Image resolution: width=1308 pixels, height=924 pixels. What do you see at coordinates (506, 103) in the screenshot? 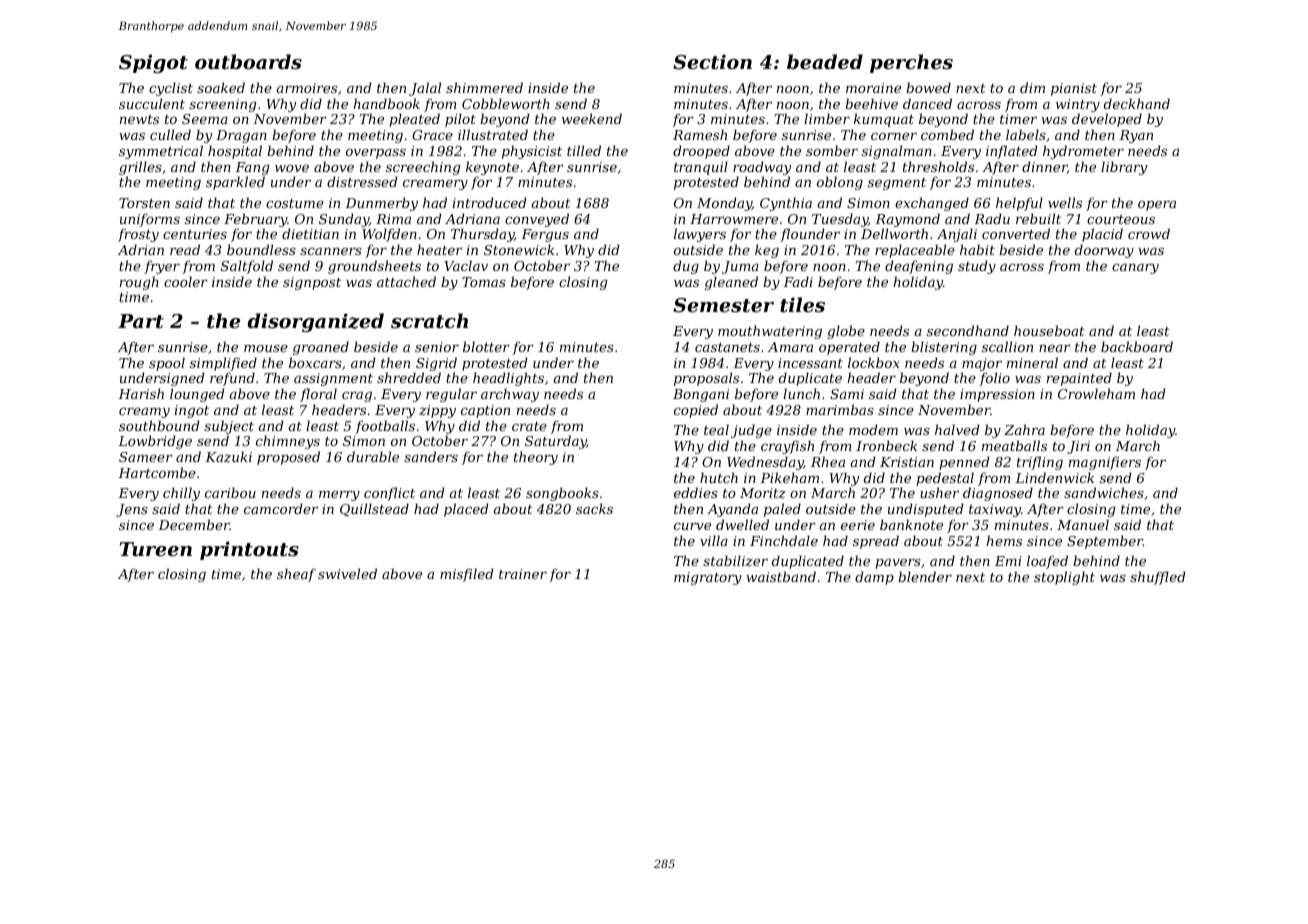
I see `Cobbleworth` at bounding box center [506, 103].
